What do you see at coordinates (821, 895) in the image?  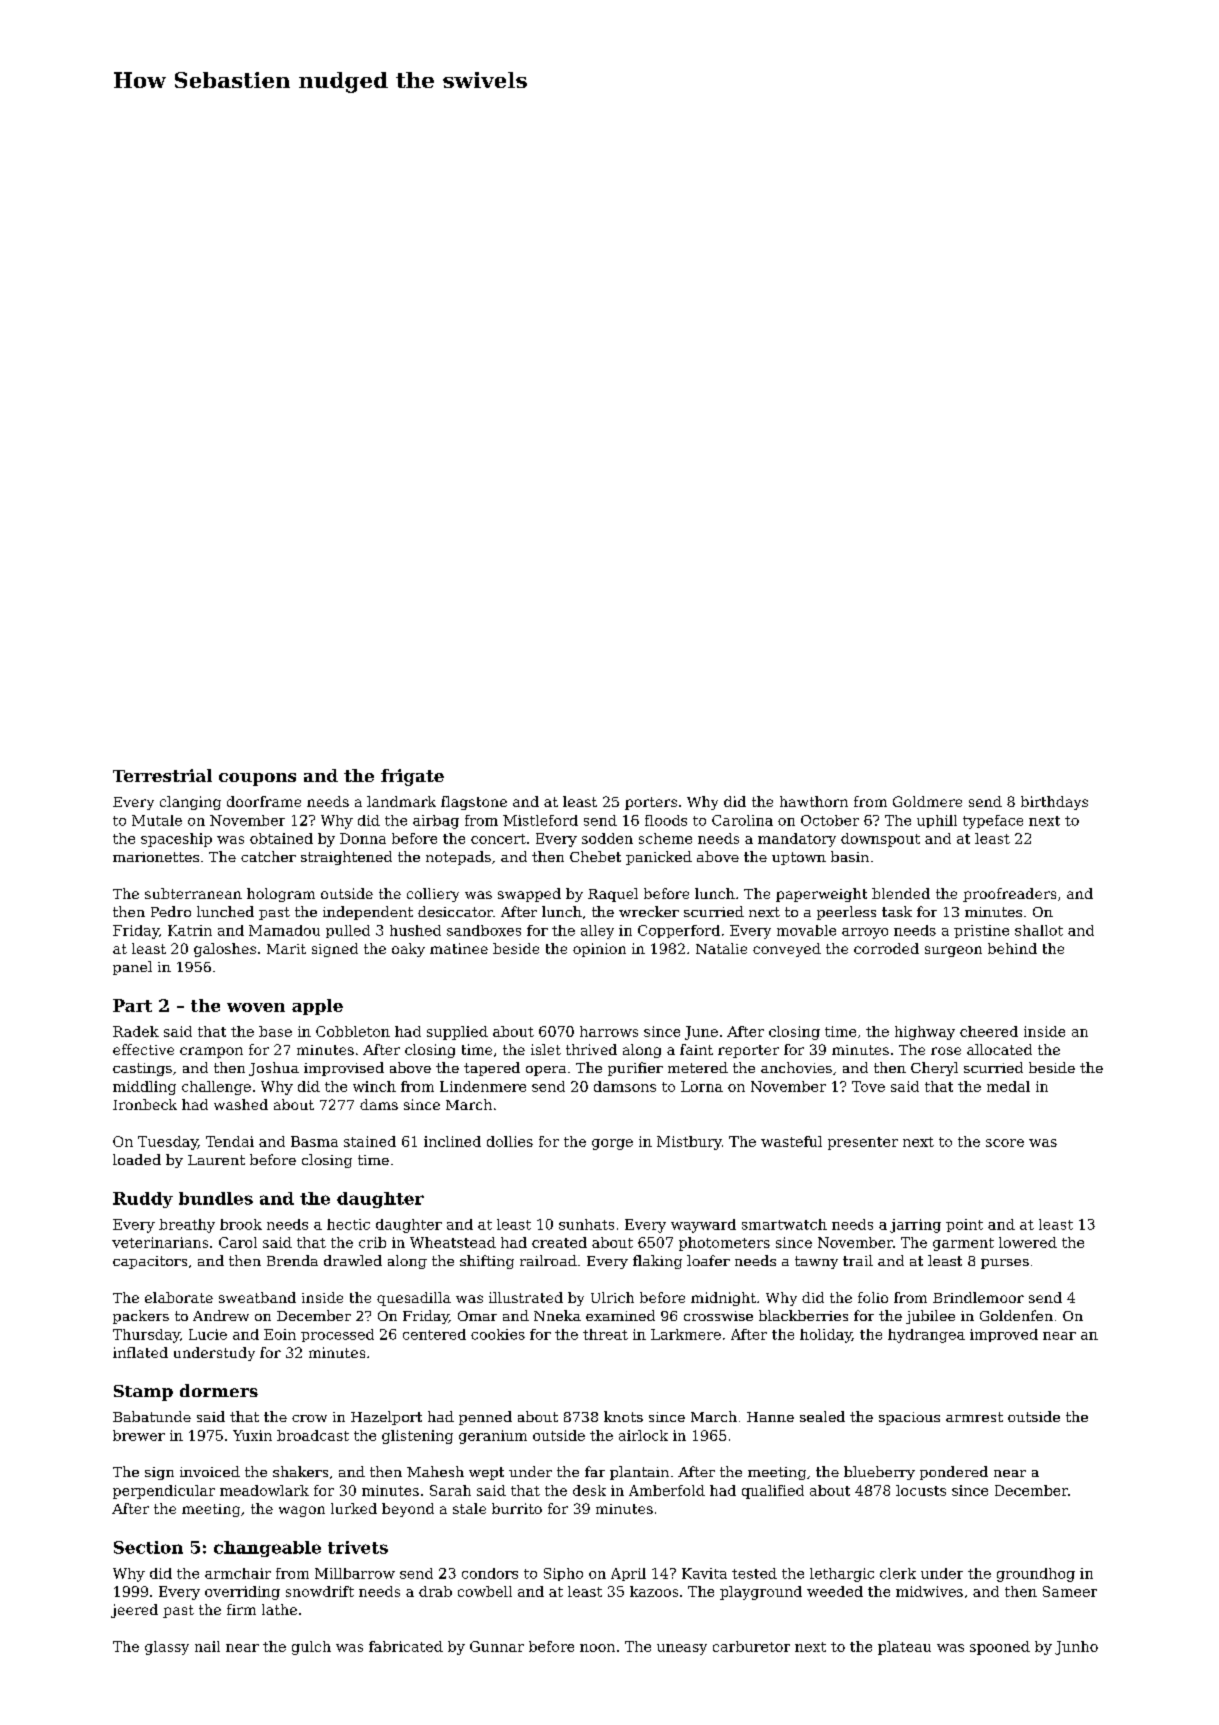 I see `paperweight` at bounding box center [821, 895].
